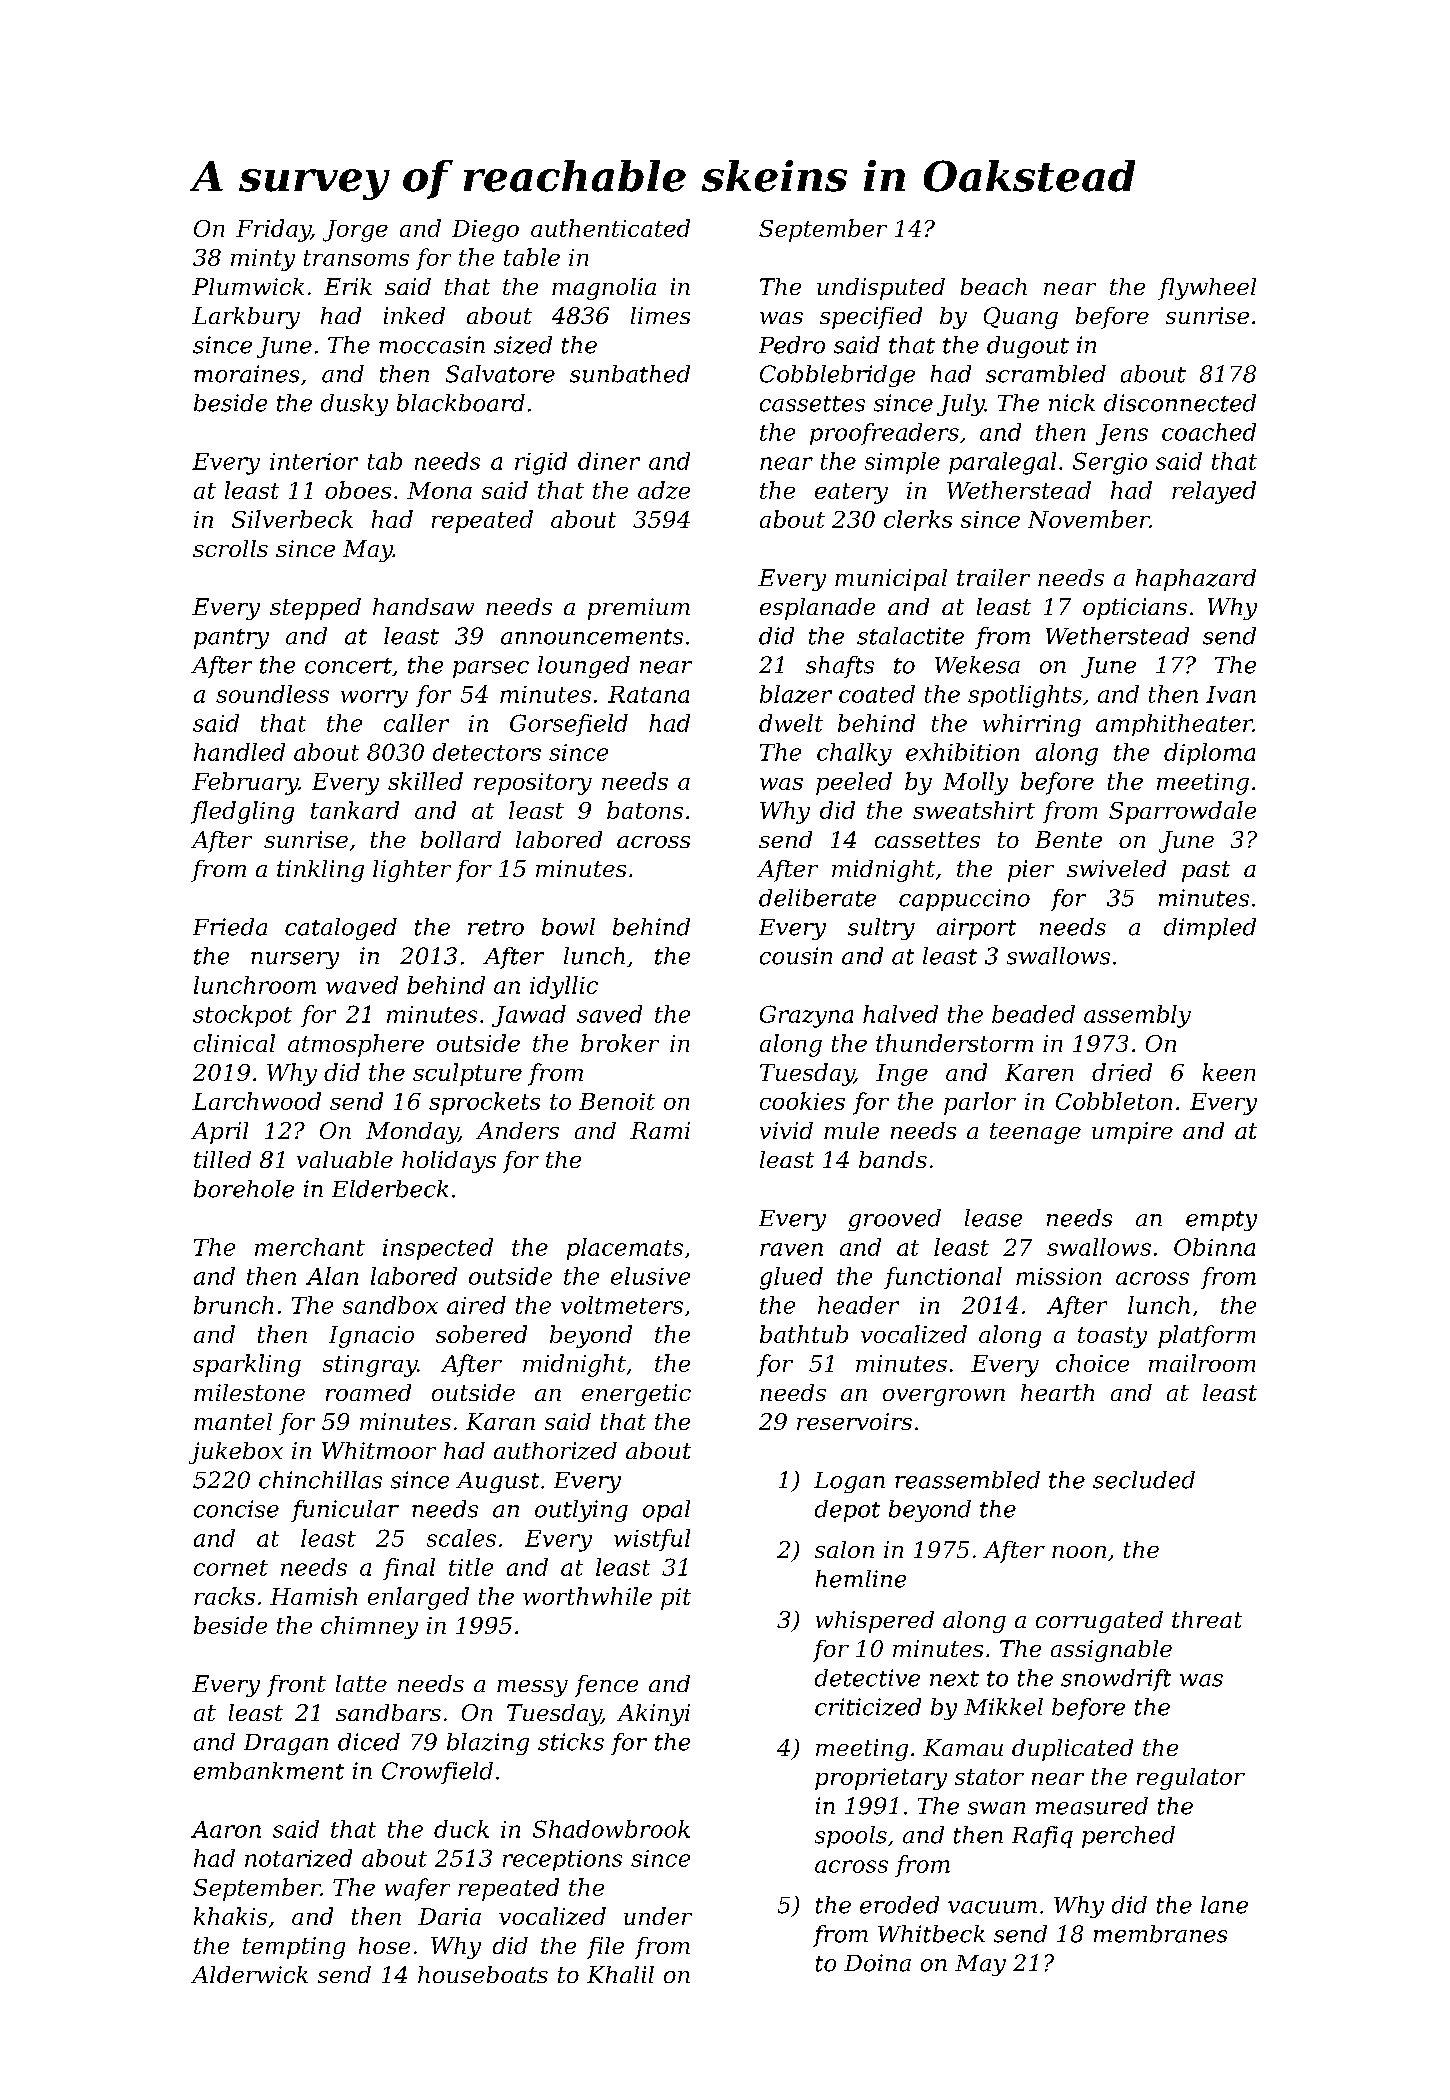 The image size is (1450, 2100). What do you see at coordinates (877, 1963) in the document?
I see `Doina` at bounding box center [877, 1963].
